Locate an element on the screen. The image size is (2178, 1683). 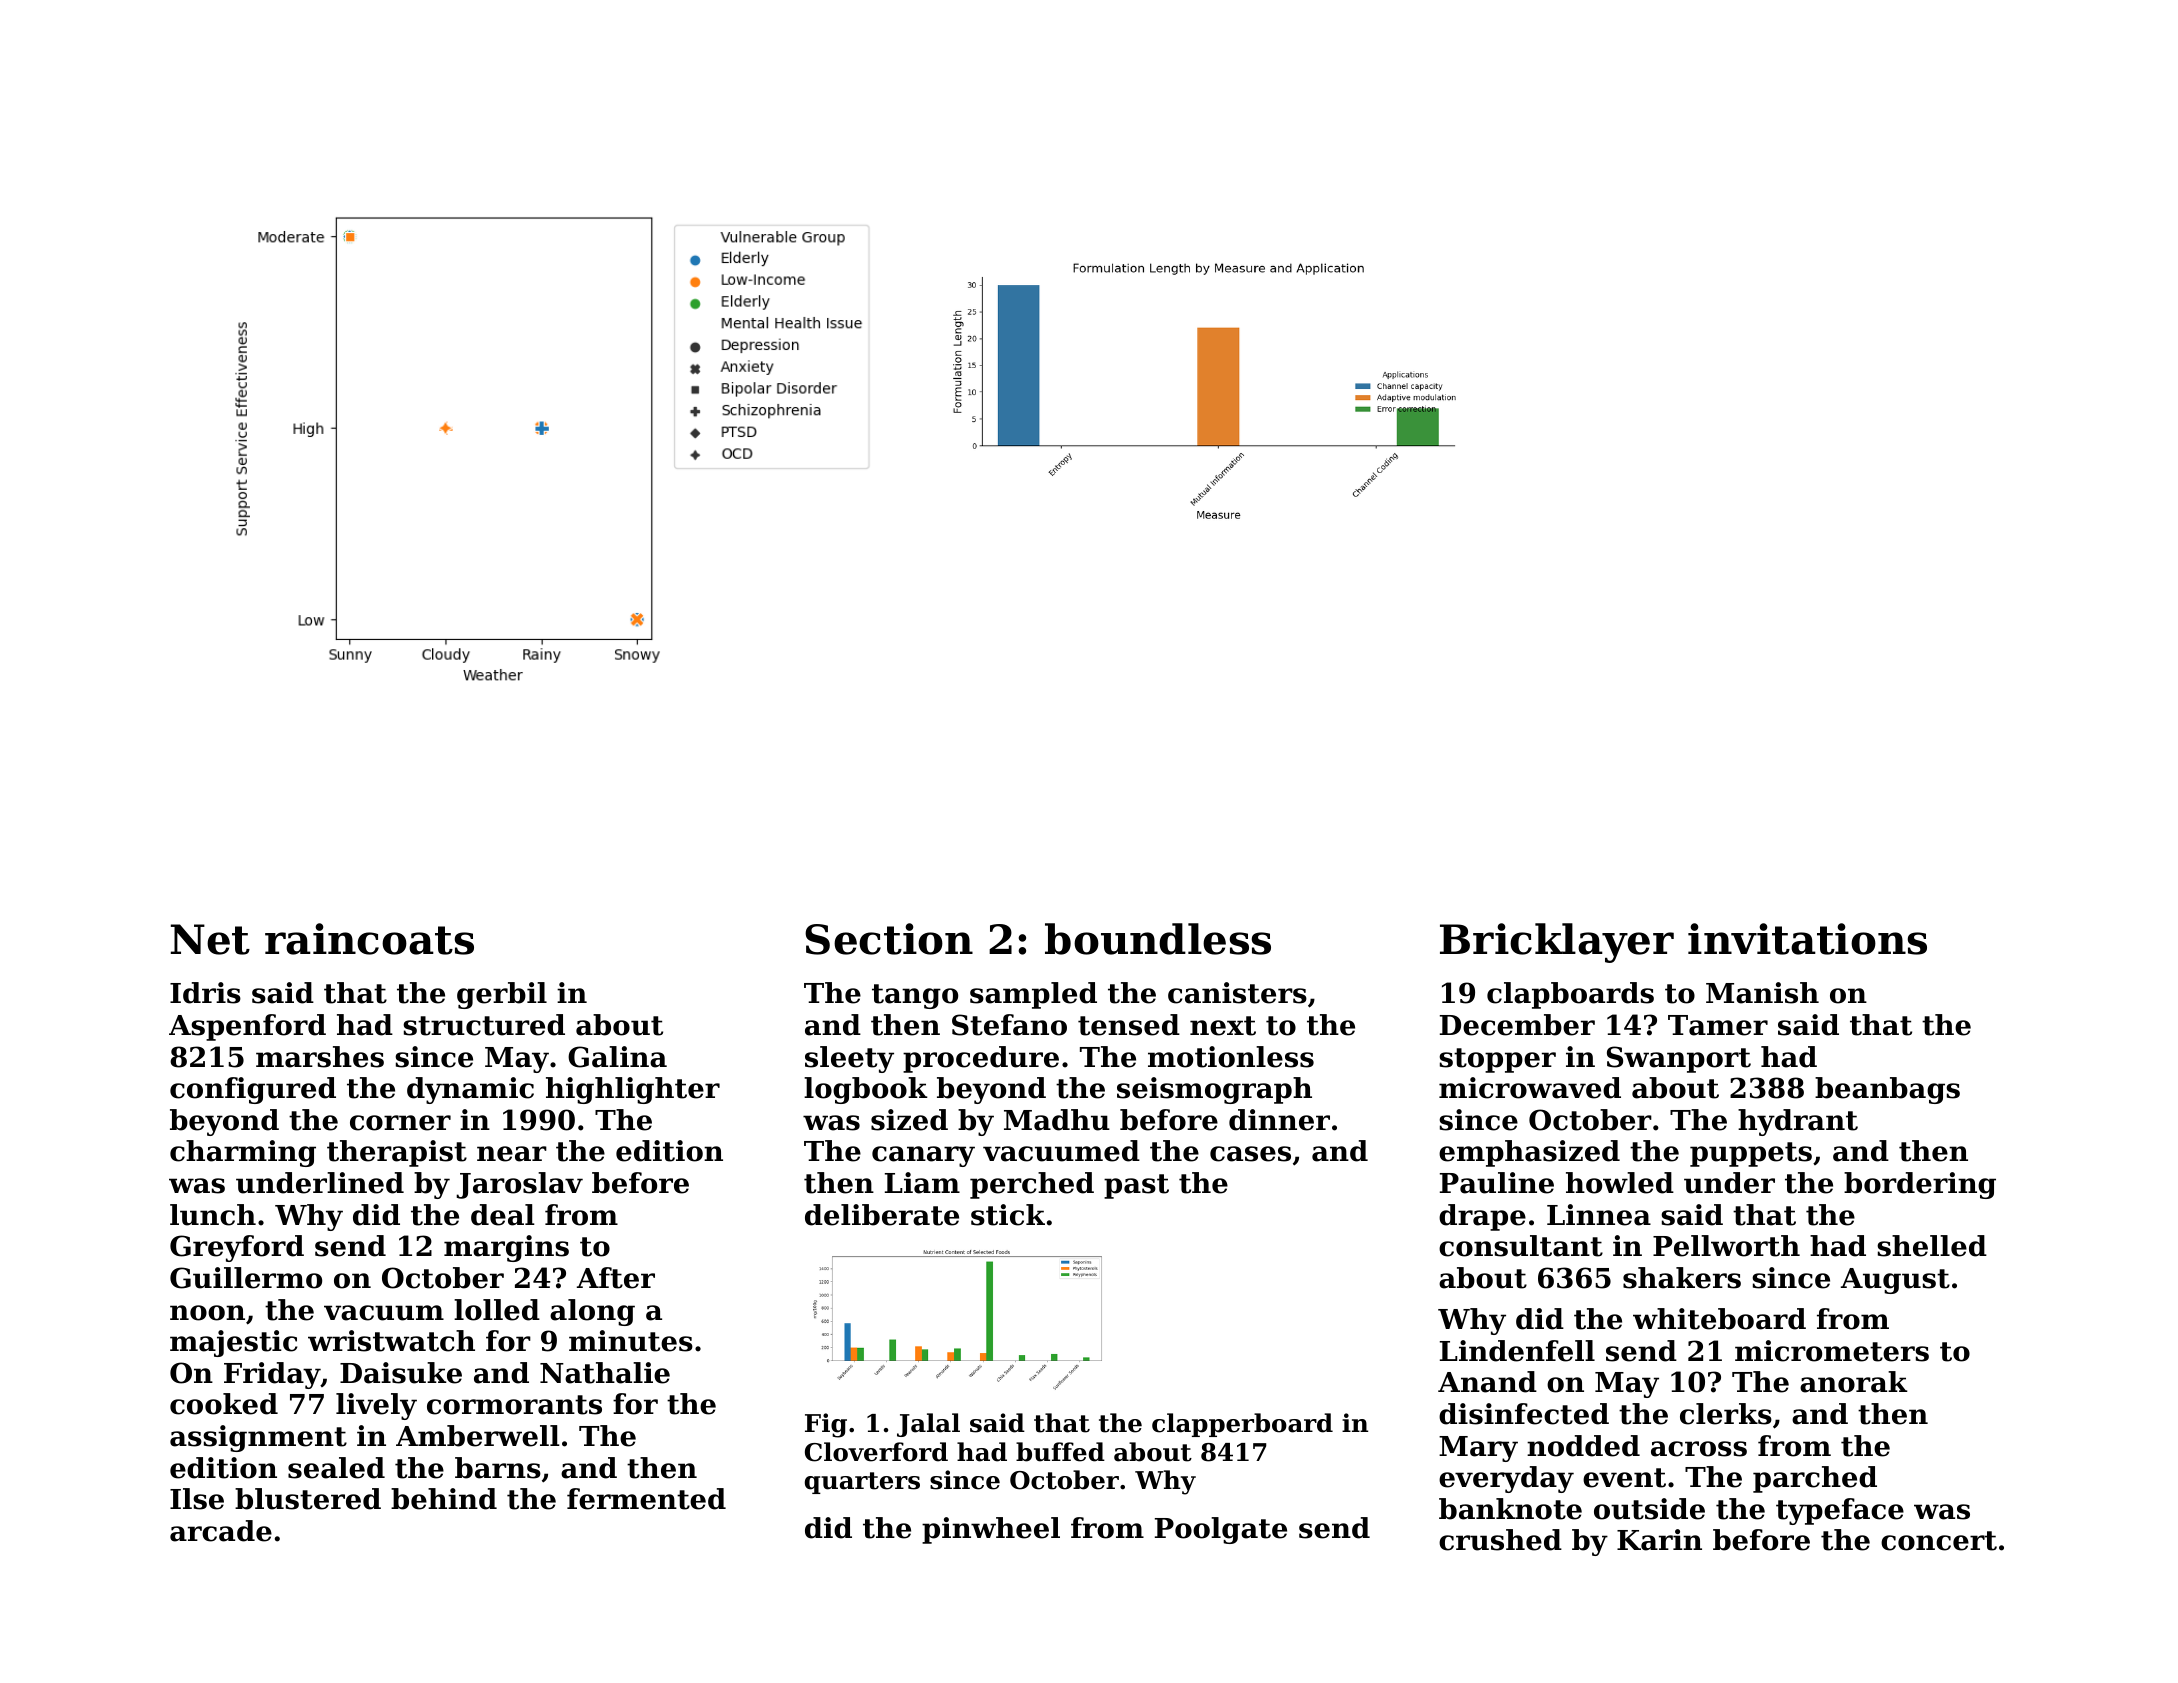
Poolgate is located at coordinates (1221, 1530).
